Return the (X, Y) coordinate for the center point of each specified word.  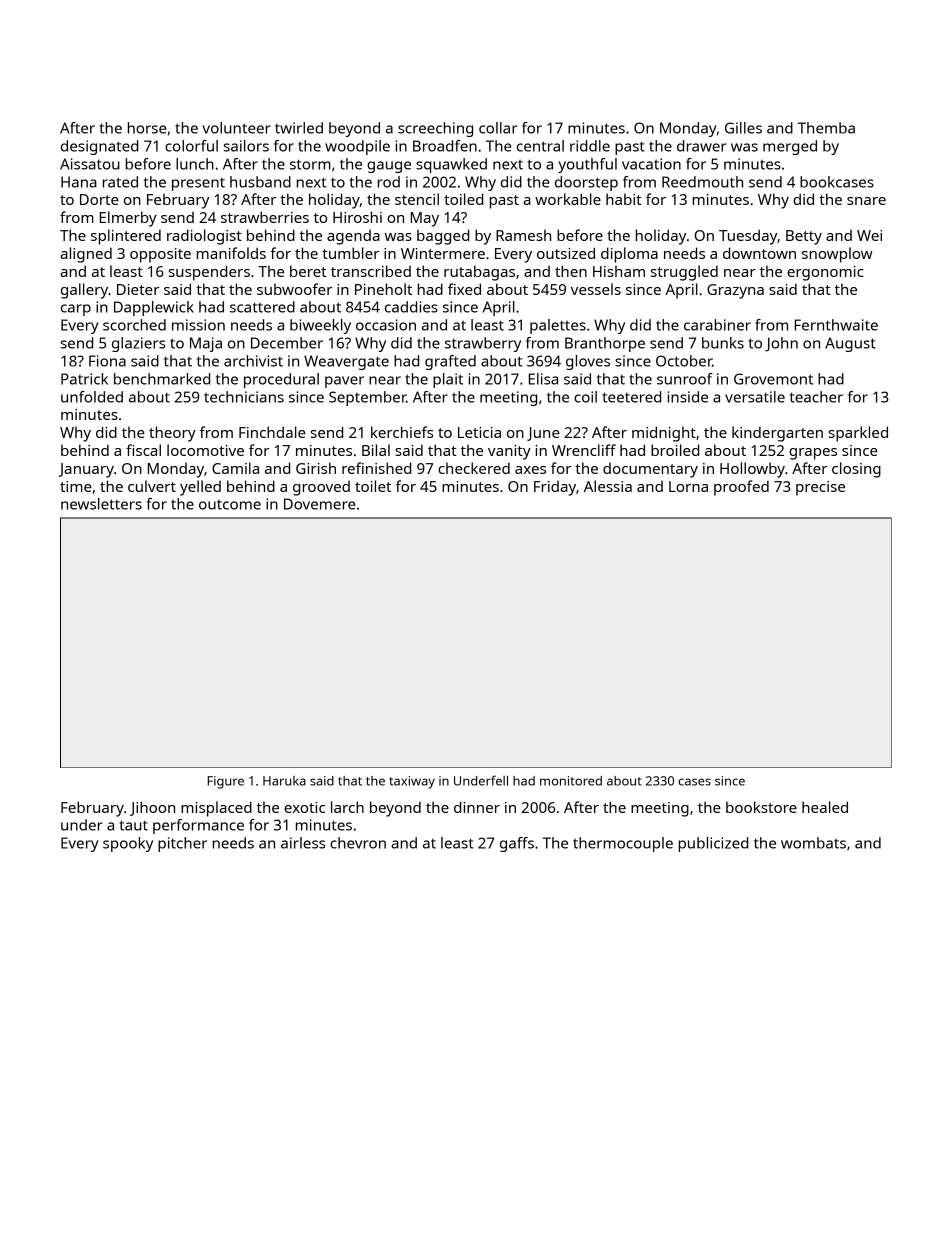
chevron (358, 843)
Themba (826, 128)
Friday (555, 488)
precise (820, 488)
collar (498, 128)
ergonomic (825, 273)
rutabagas (479, 273)
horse (147, 128)
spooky (128, 844)
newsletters (101, 504)
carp (76, 310)
